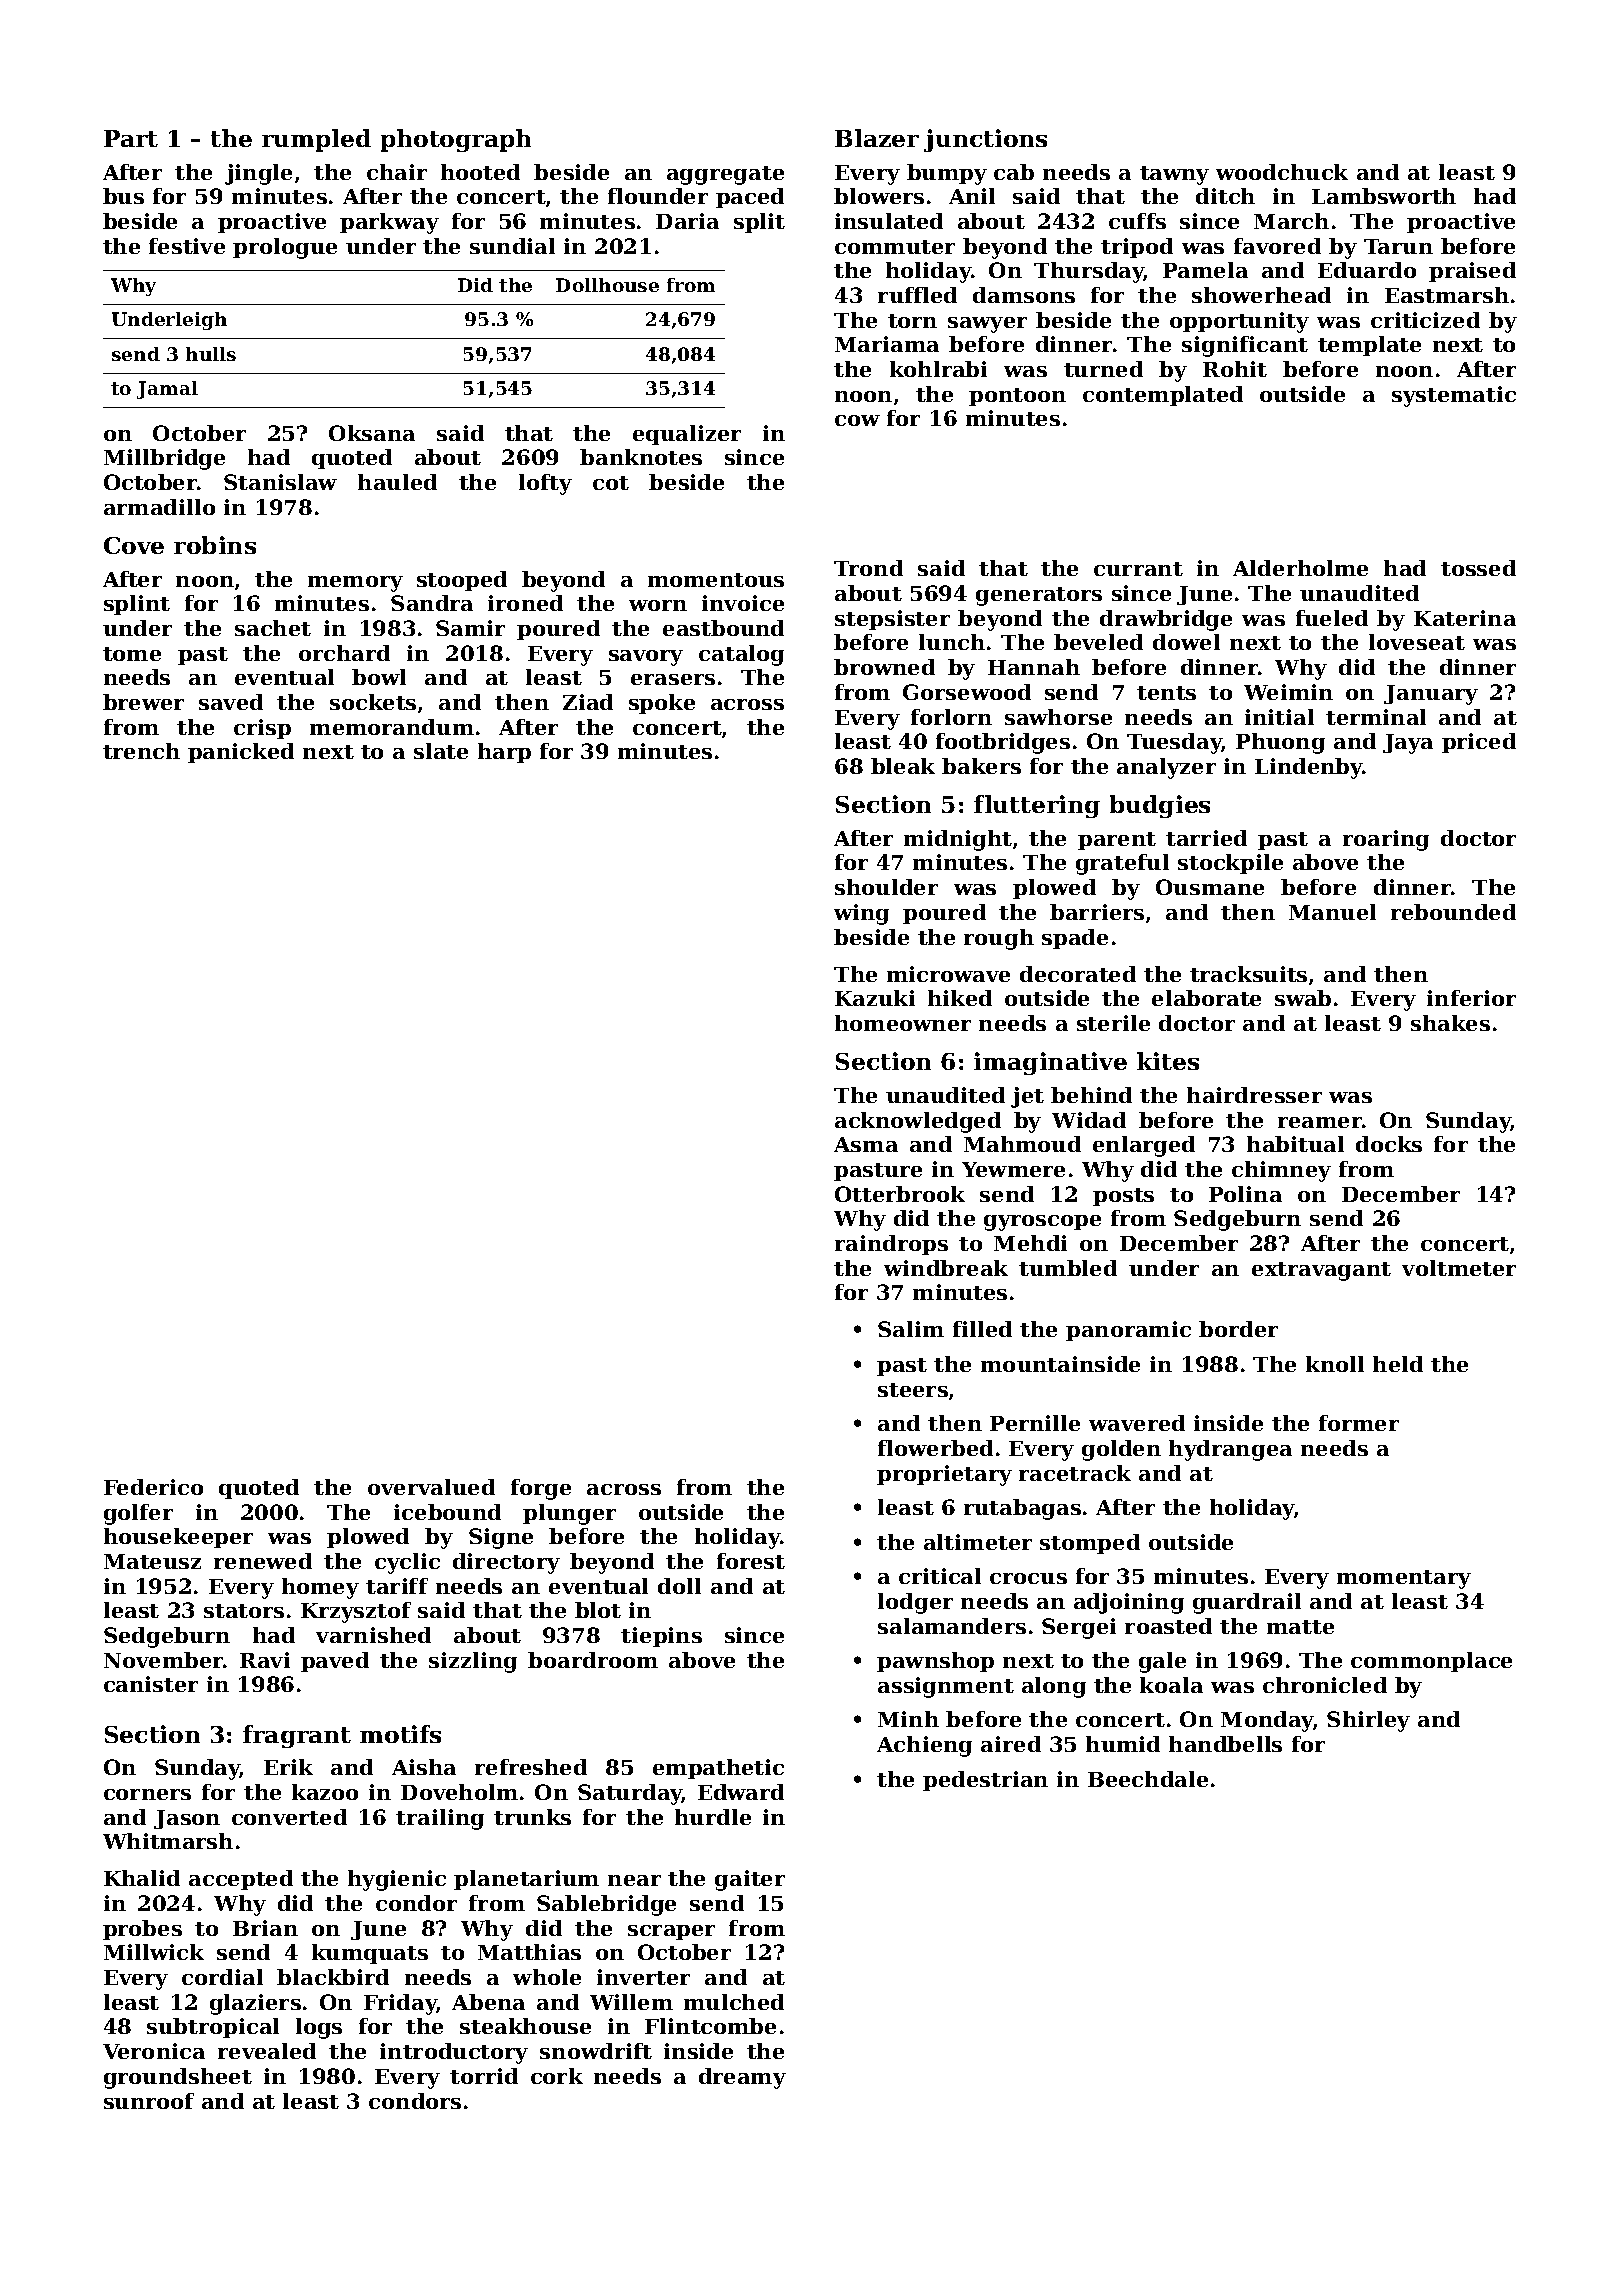  Describe the element at coordinates (877, 138) in the page. I see `Blazer` at that location.
